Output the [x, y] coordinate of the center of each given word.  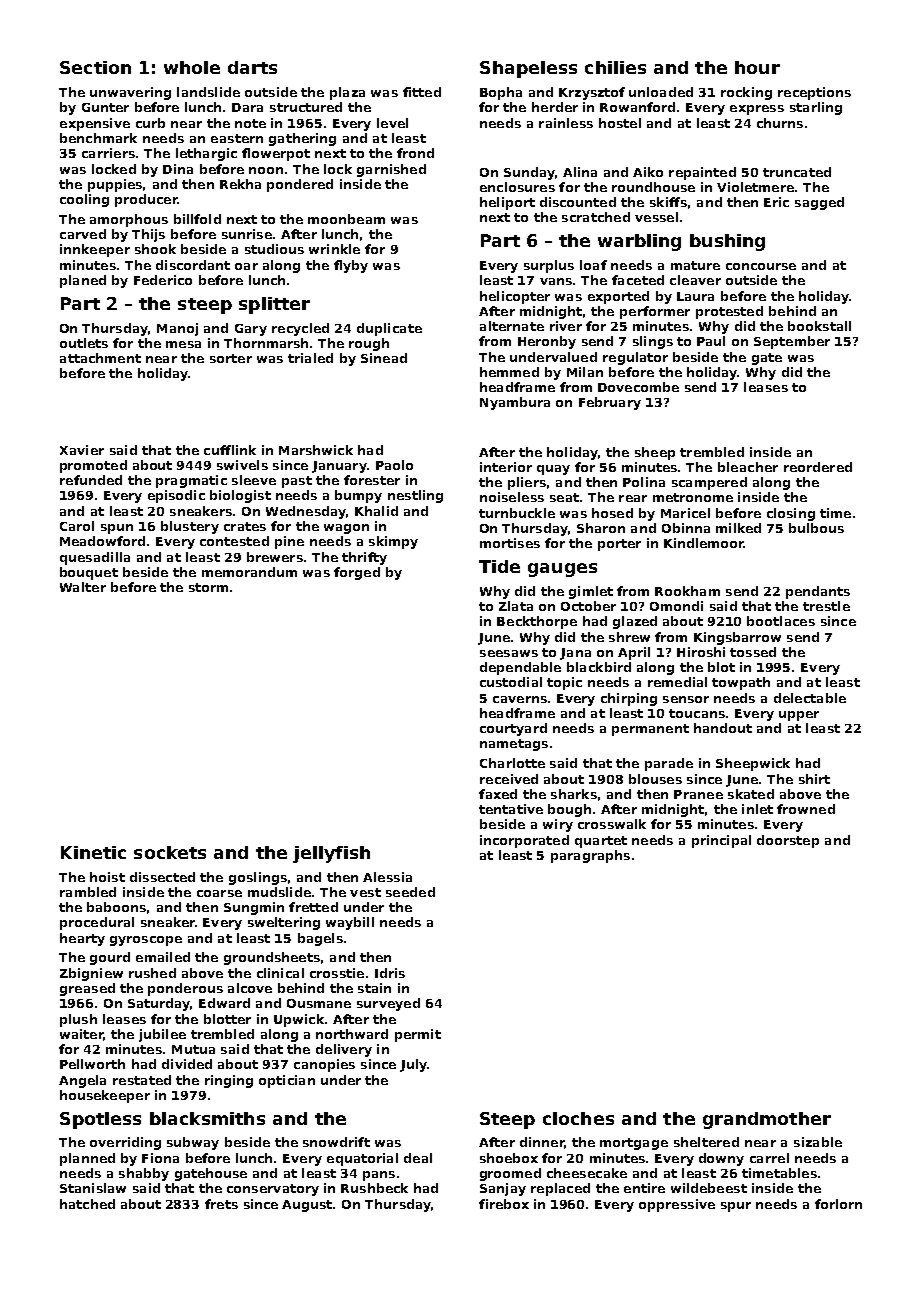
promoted [93, 466]
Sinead [384, 358]
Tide [499, 566]
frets [221, 1204]
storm [208, 587]
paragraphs [590, 856]
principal [721, 841]
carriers [108, 153]
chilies [615, 67]
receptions [814, 93]
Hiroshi [701, 652]
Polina [644, 482]
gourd [110, 958]
